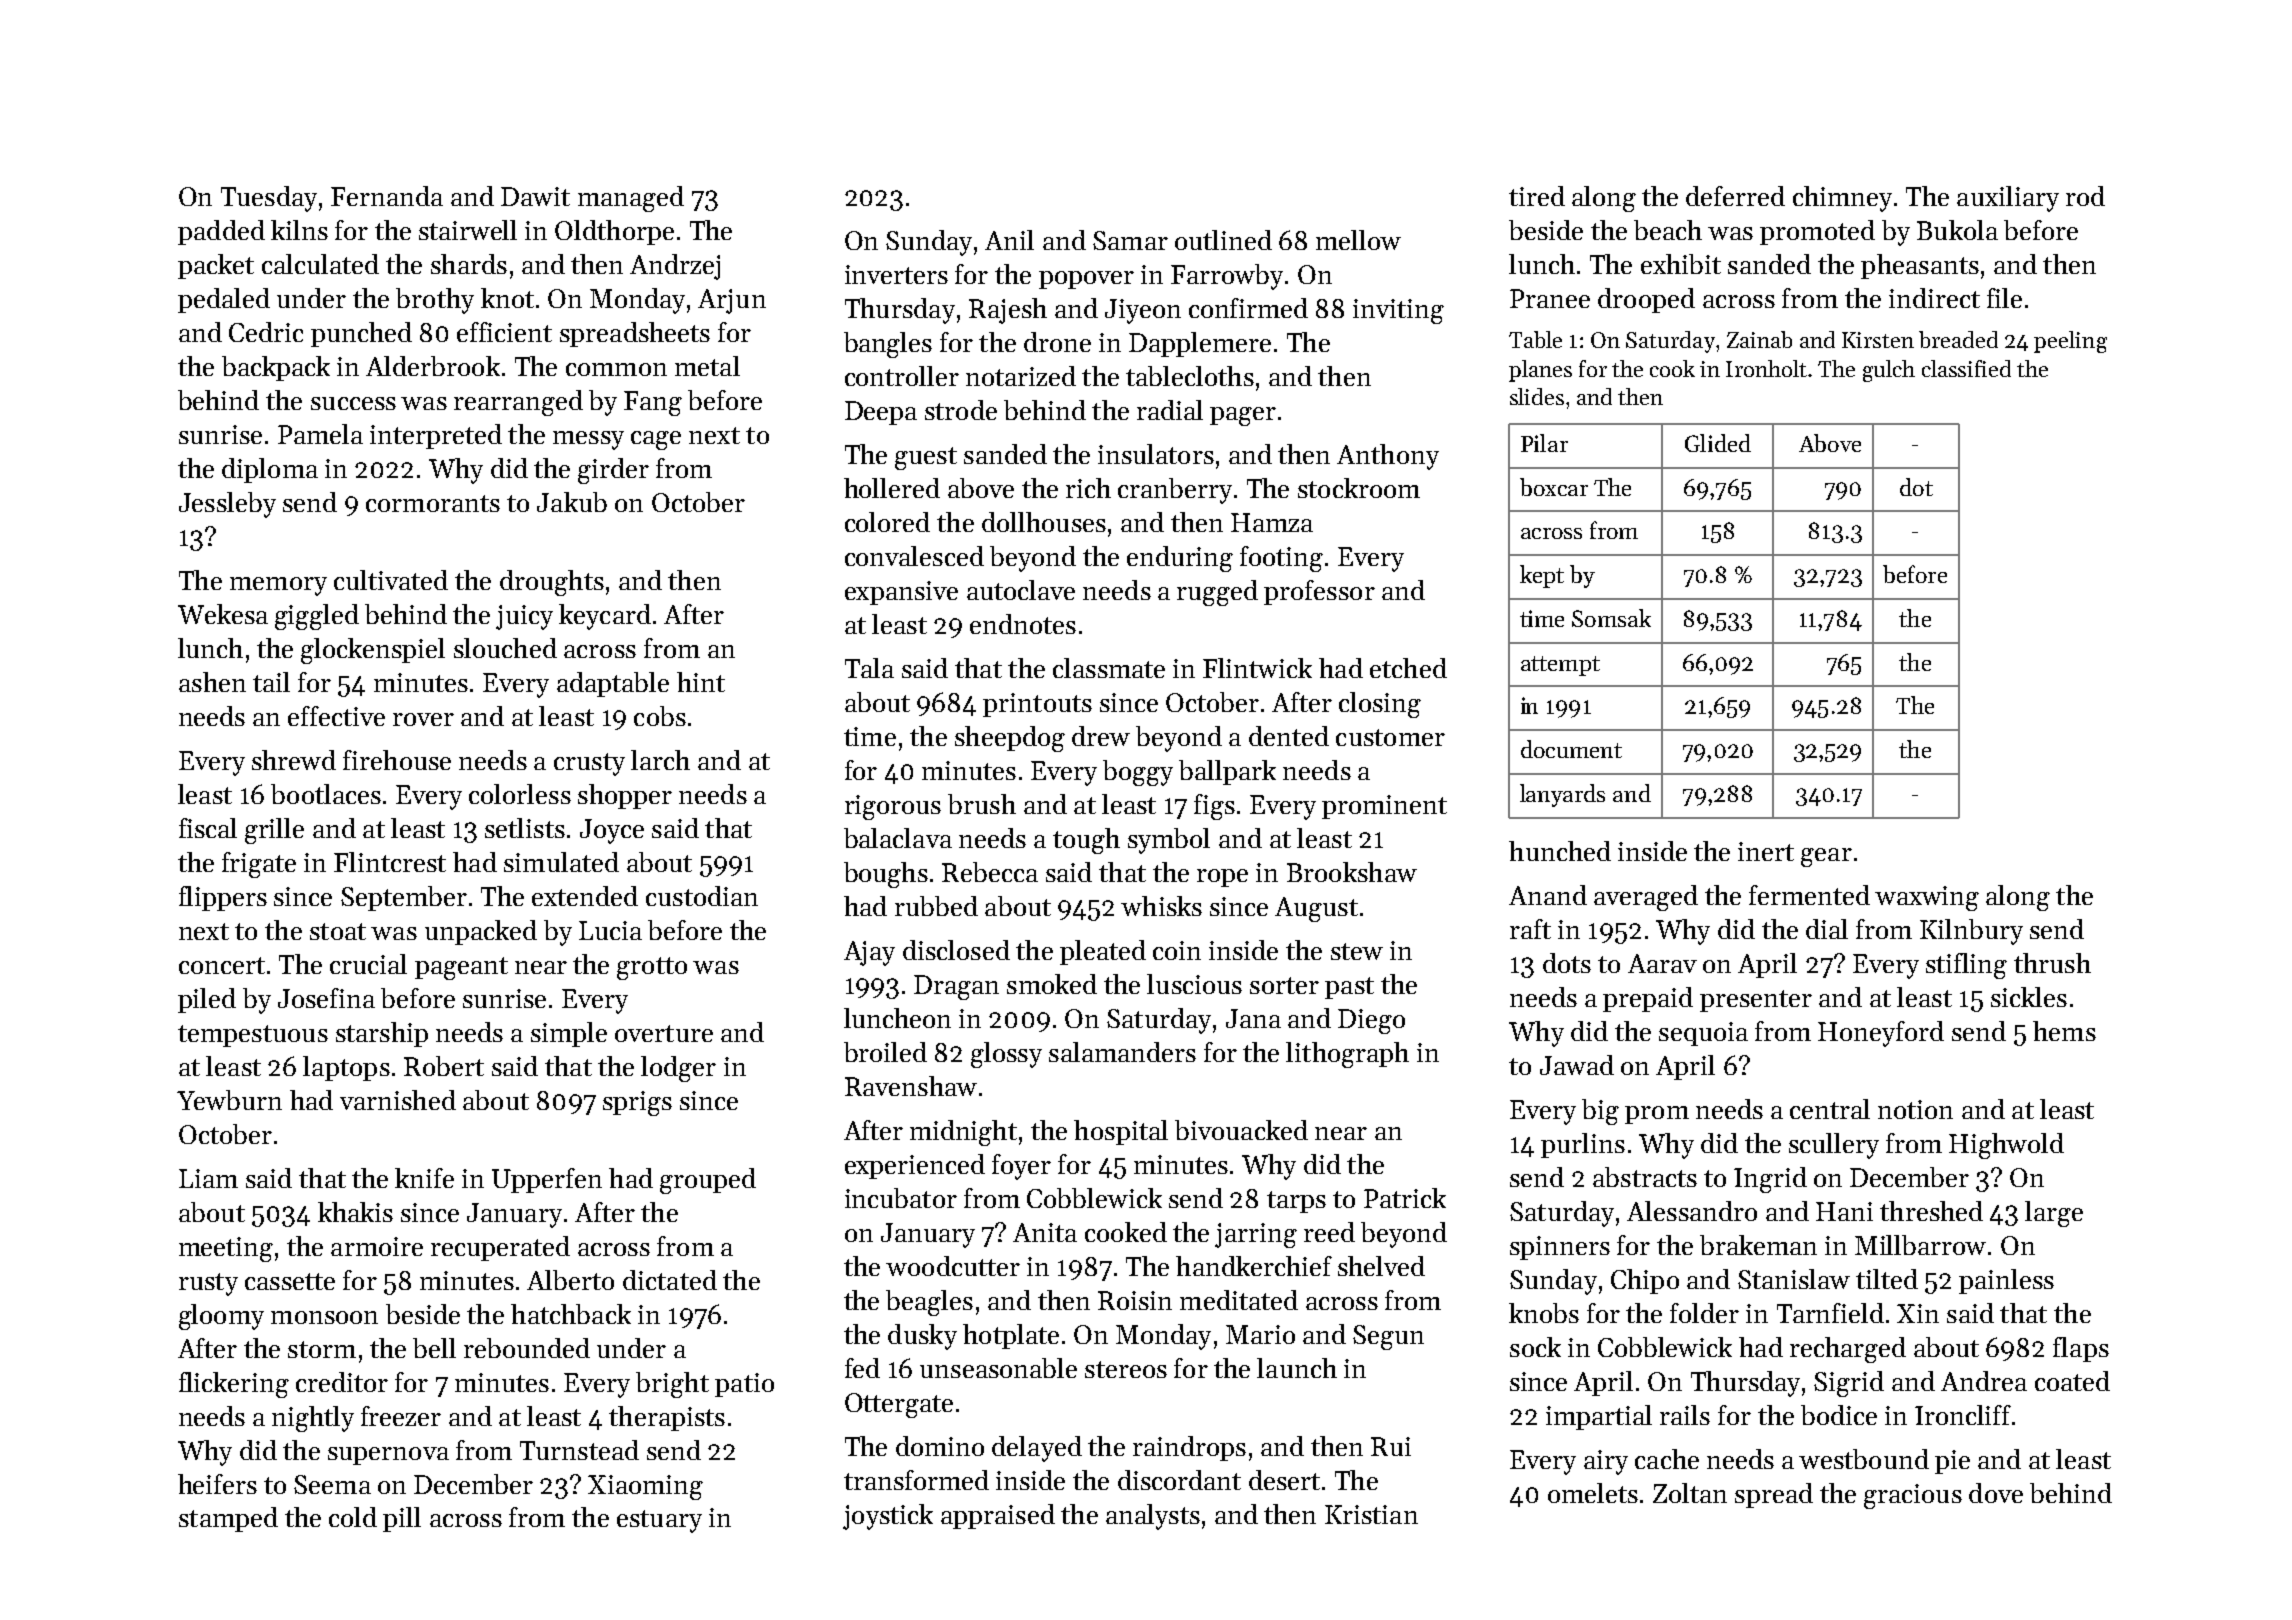 This screenshot has width=2292, height=1620. Describe the element at coordinates (1347, 1055) in the screenshot. I see `lithograph` at that location.
